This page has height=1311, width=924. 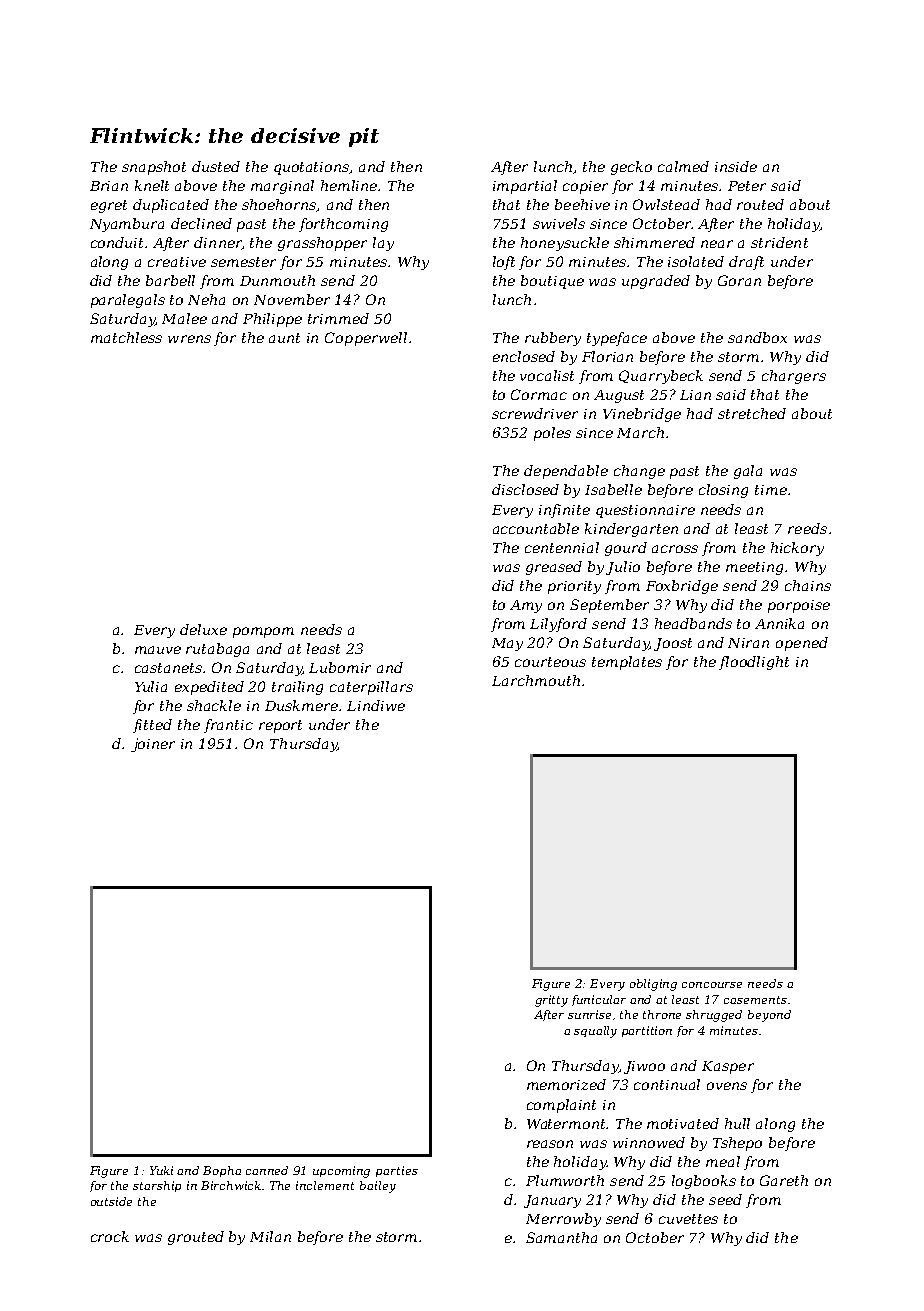 What do you see at coordinates (280, 726) in the page?
I see `report` at bounding box center [280, 726].
